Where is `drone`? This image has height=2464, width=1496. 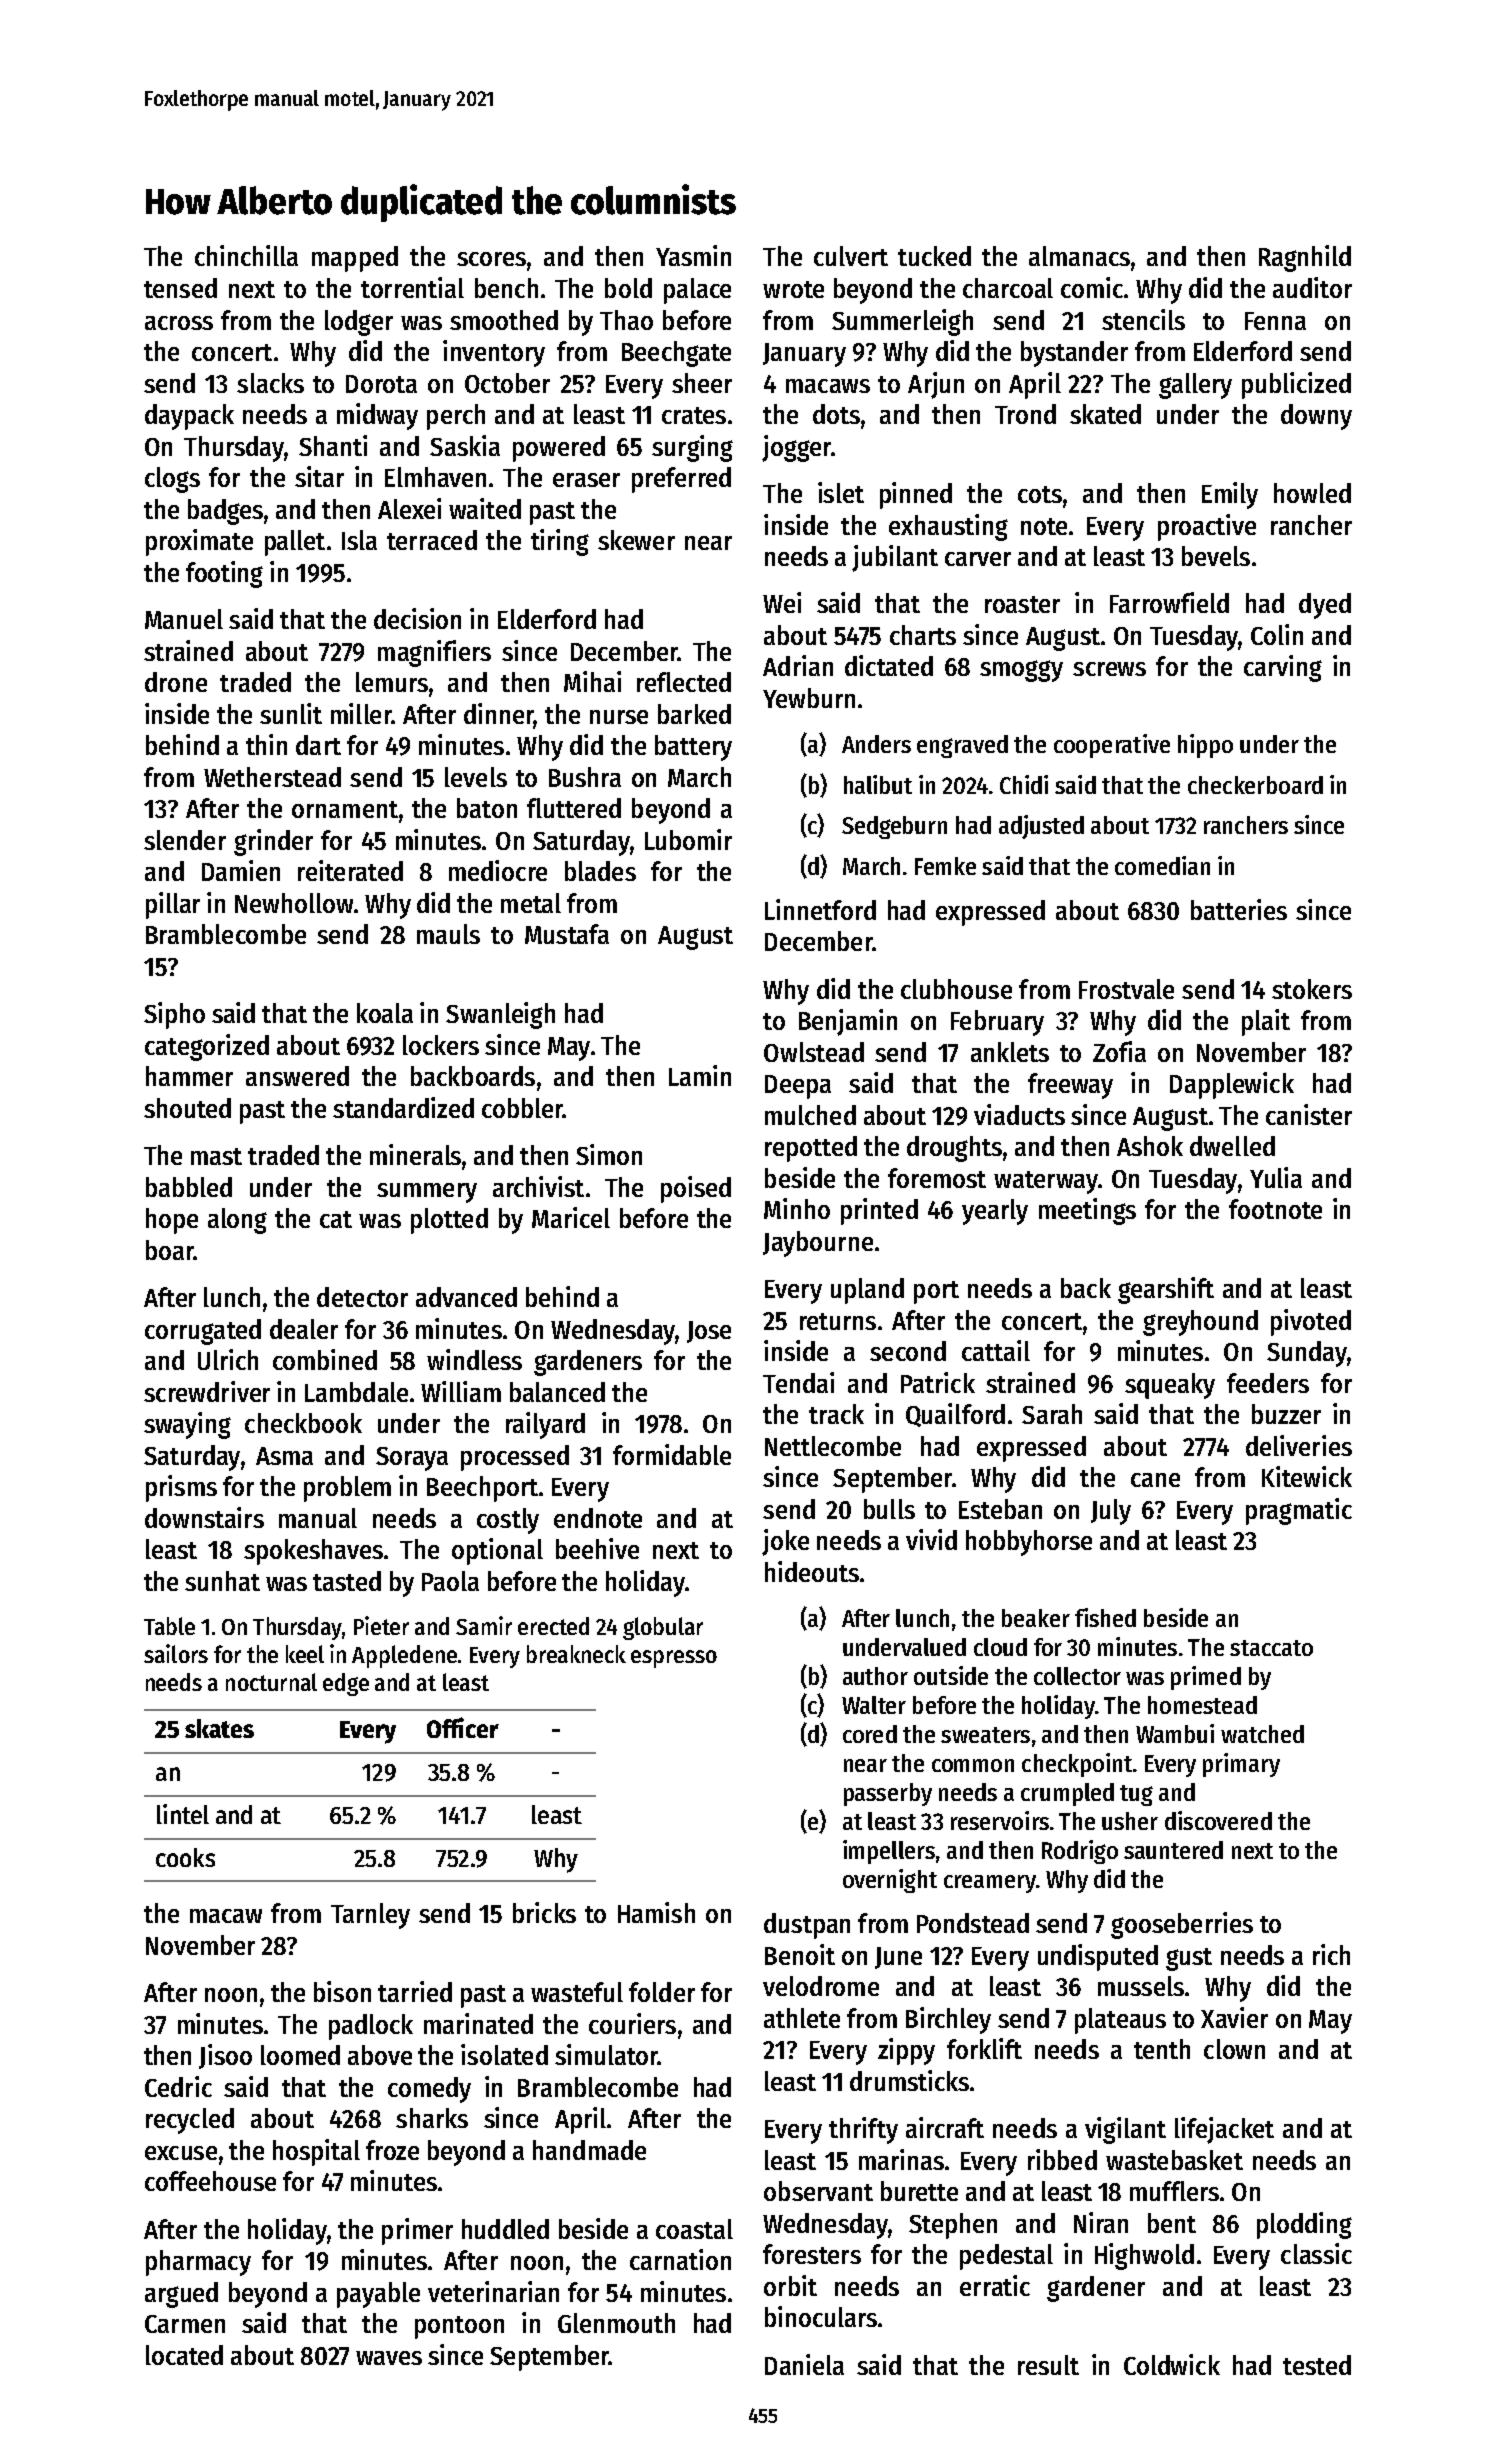
drone is located at coordinates (176, 682).
